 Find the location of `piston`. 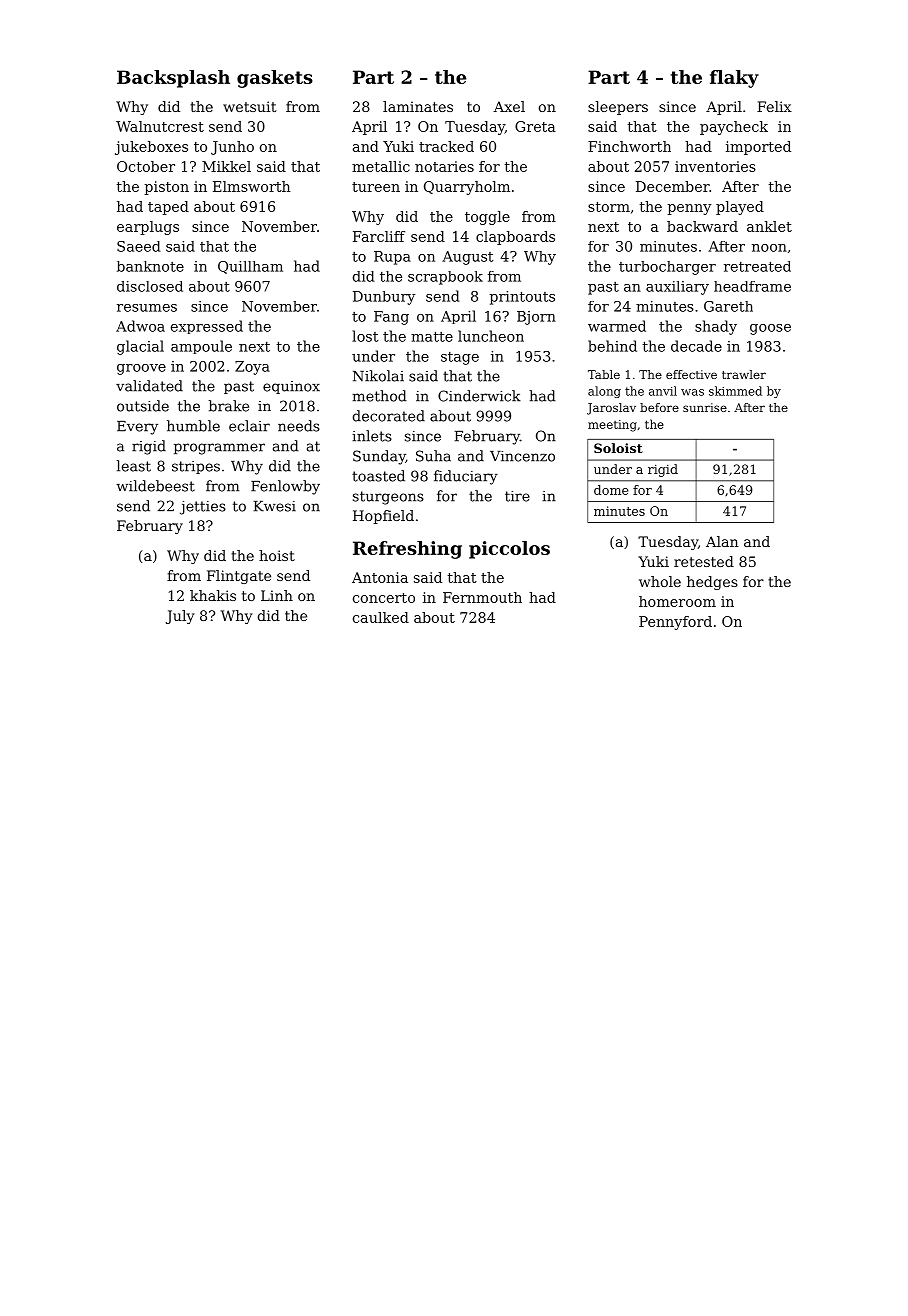

piston is located at coordinates (166, 188).
